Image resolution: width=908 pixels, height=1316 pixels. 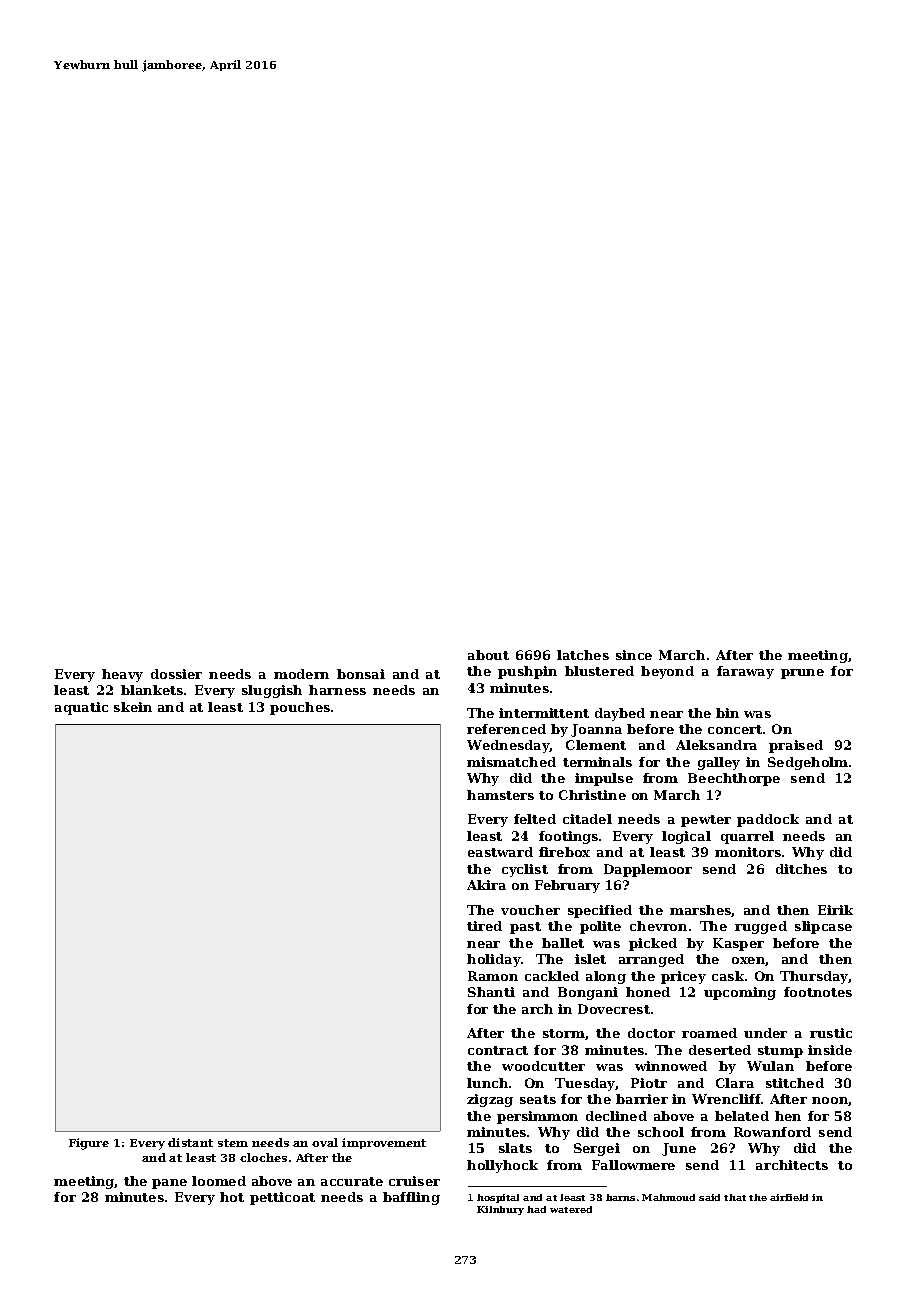 What do you see at coordinates (81, 708) in the screenshot?
I see `aquatic` at bounding box center [81, 708].
